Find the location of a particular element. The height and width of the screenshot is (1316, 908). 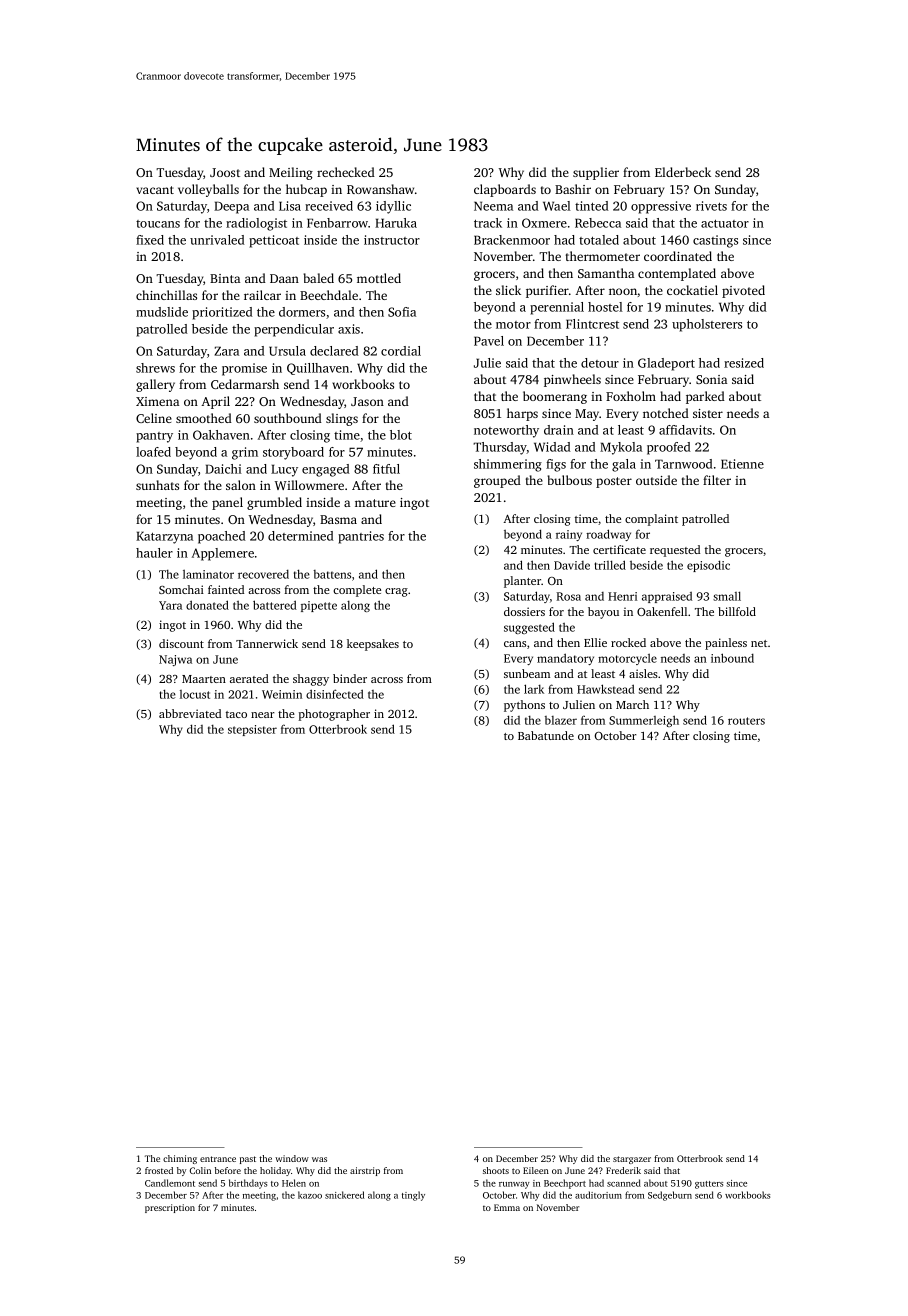

routers is located at coordinates (746, 721).
